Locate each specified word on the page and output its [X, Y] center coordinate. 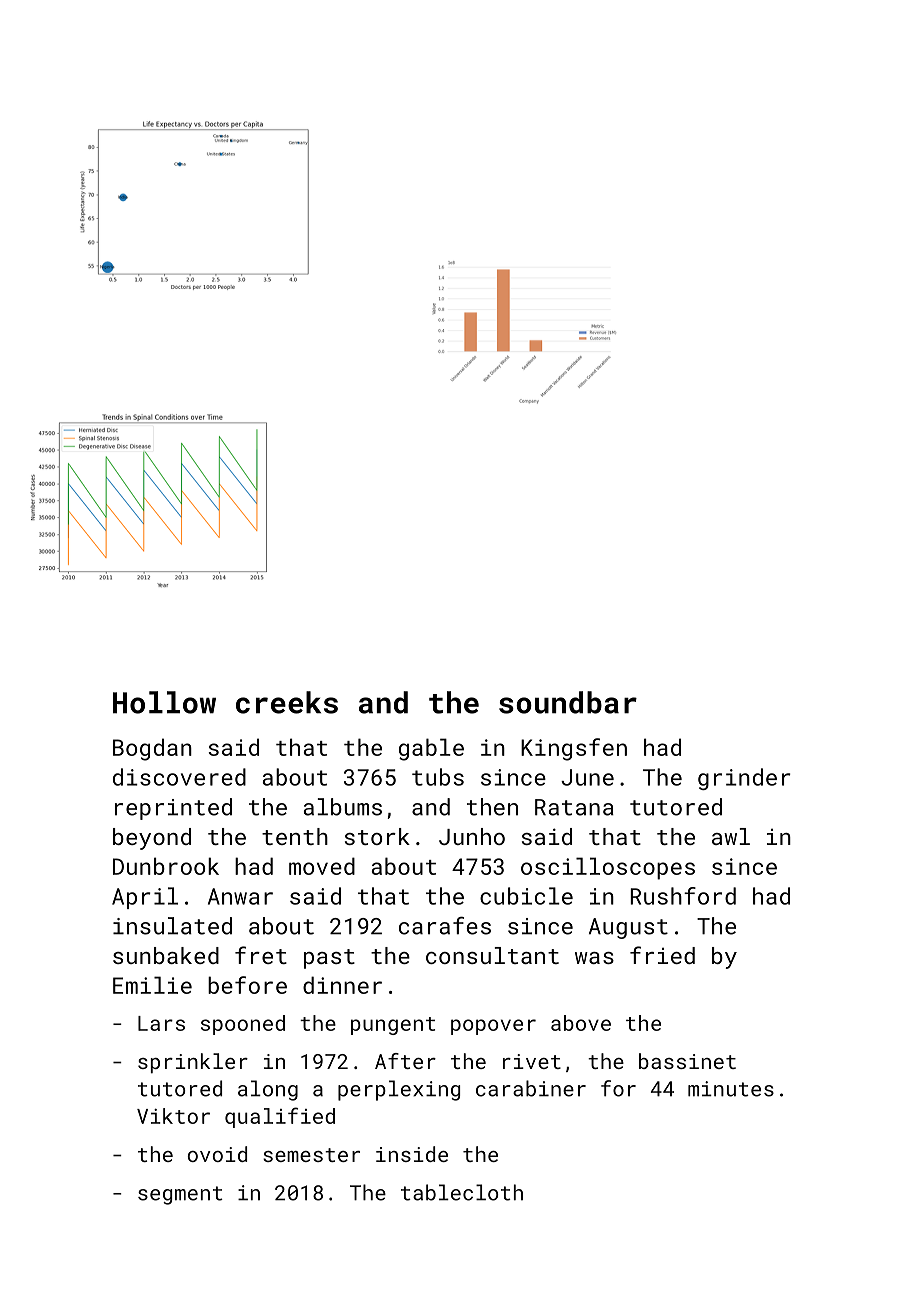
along [268, 1090]
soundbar [568, 702]
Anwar [240, 896]
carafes [445, 926]
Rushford [683, 896]
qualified [280, 1117]
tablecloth [462, 1192]
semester [311, 1155]
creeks [287, 702]
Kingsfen [574, 749]
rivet [532, 1061]
